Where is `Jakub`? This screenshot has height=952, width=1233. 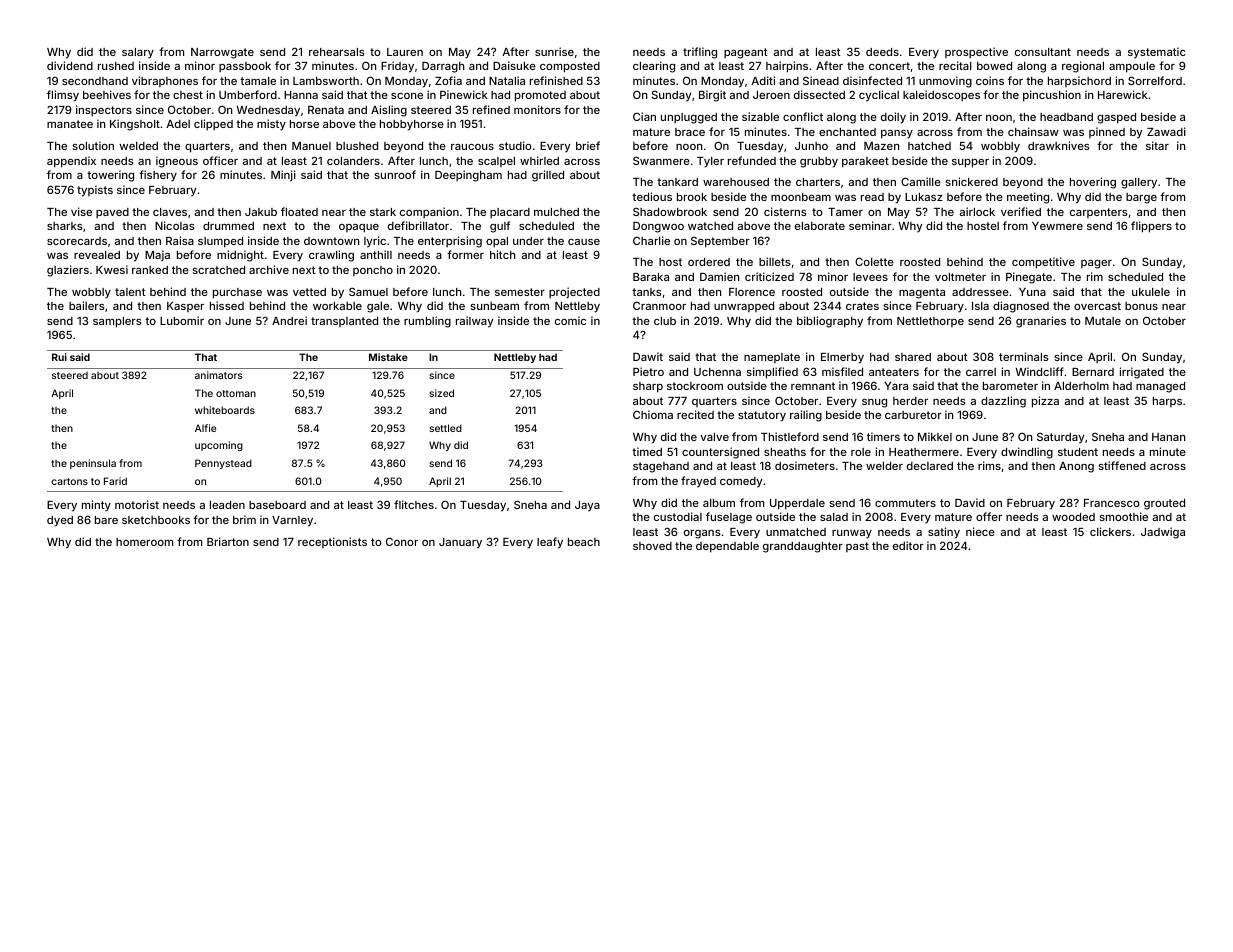 Jakub is located at coordinates (261, 212).
